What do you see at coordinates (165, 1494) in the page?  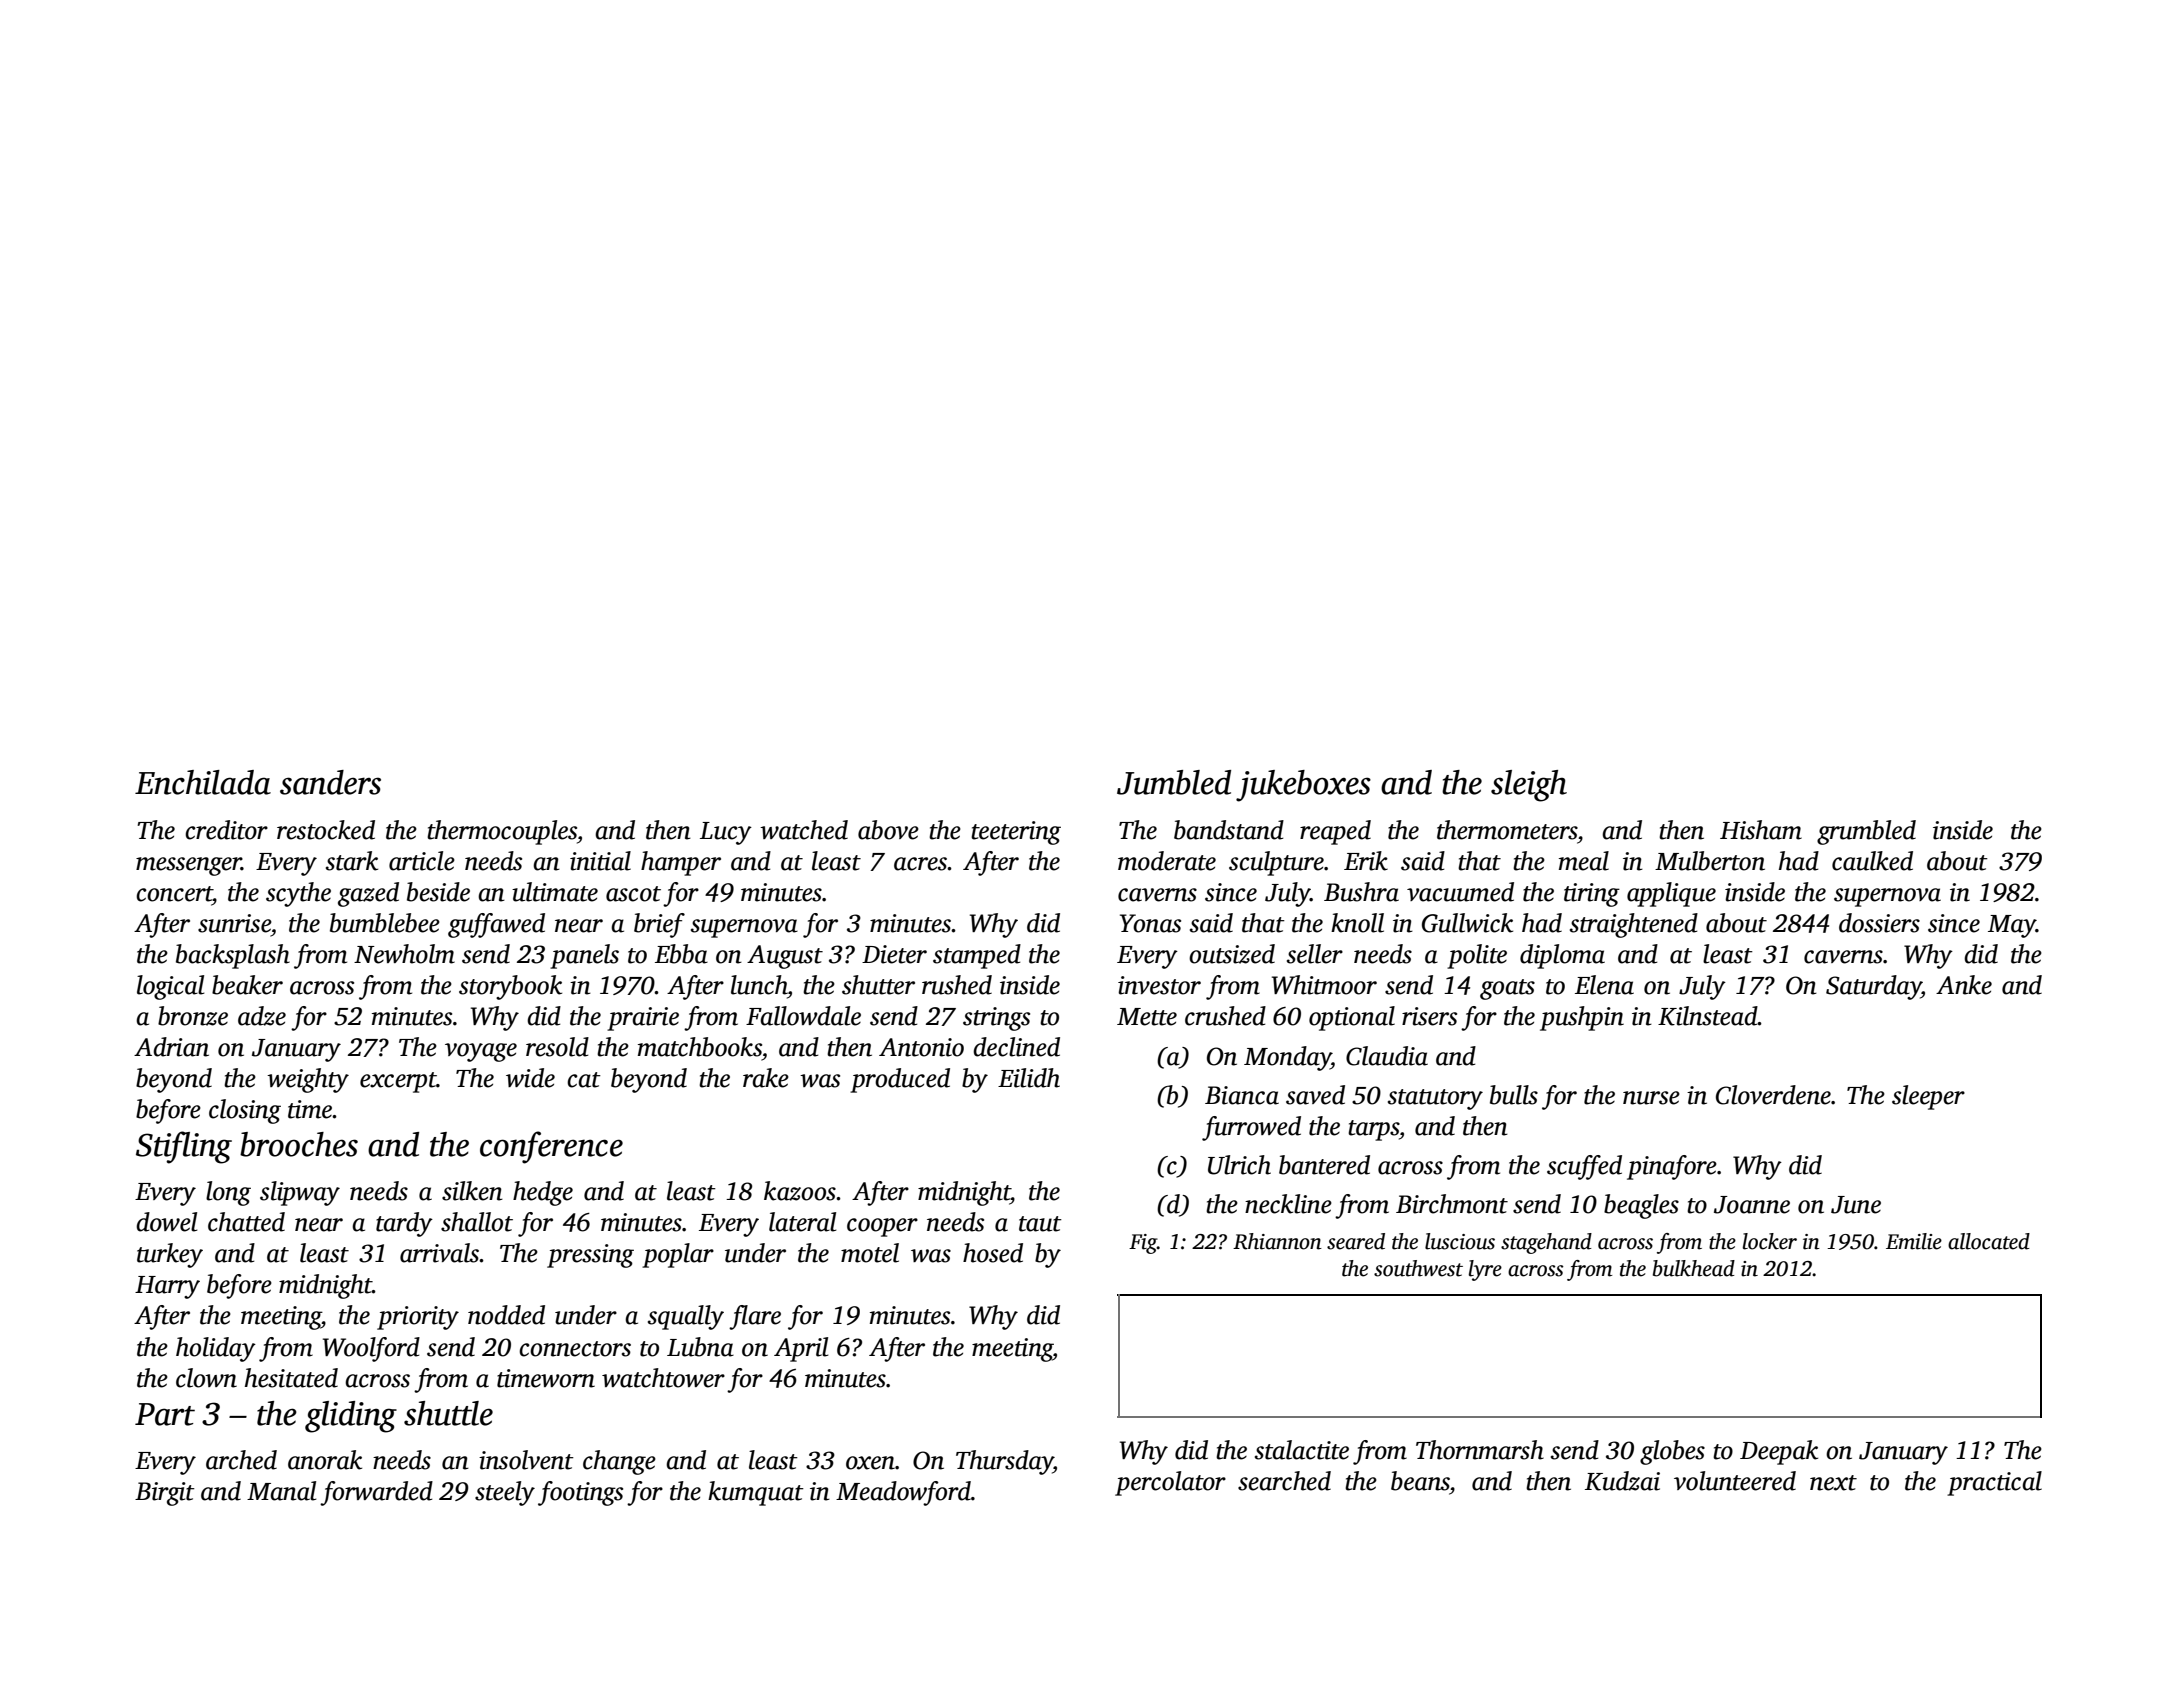 I see `Birgit` at bounding box center [165, 1494].
